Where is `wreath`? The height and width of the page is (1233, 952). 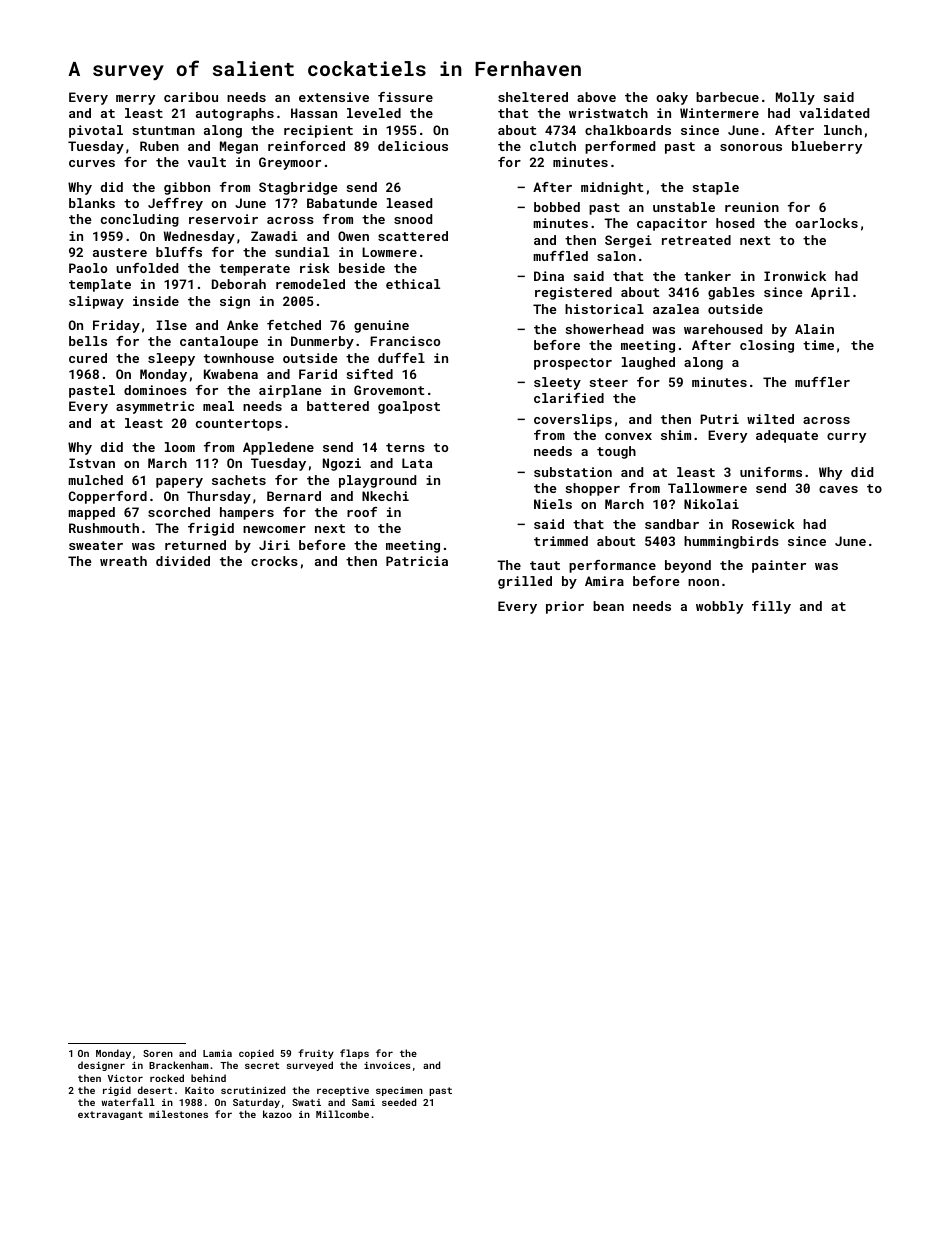 wreath is located at coordinates (123, 561).
